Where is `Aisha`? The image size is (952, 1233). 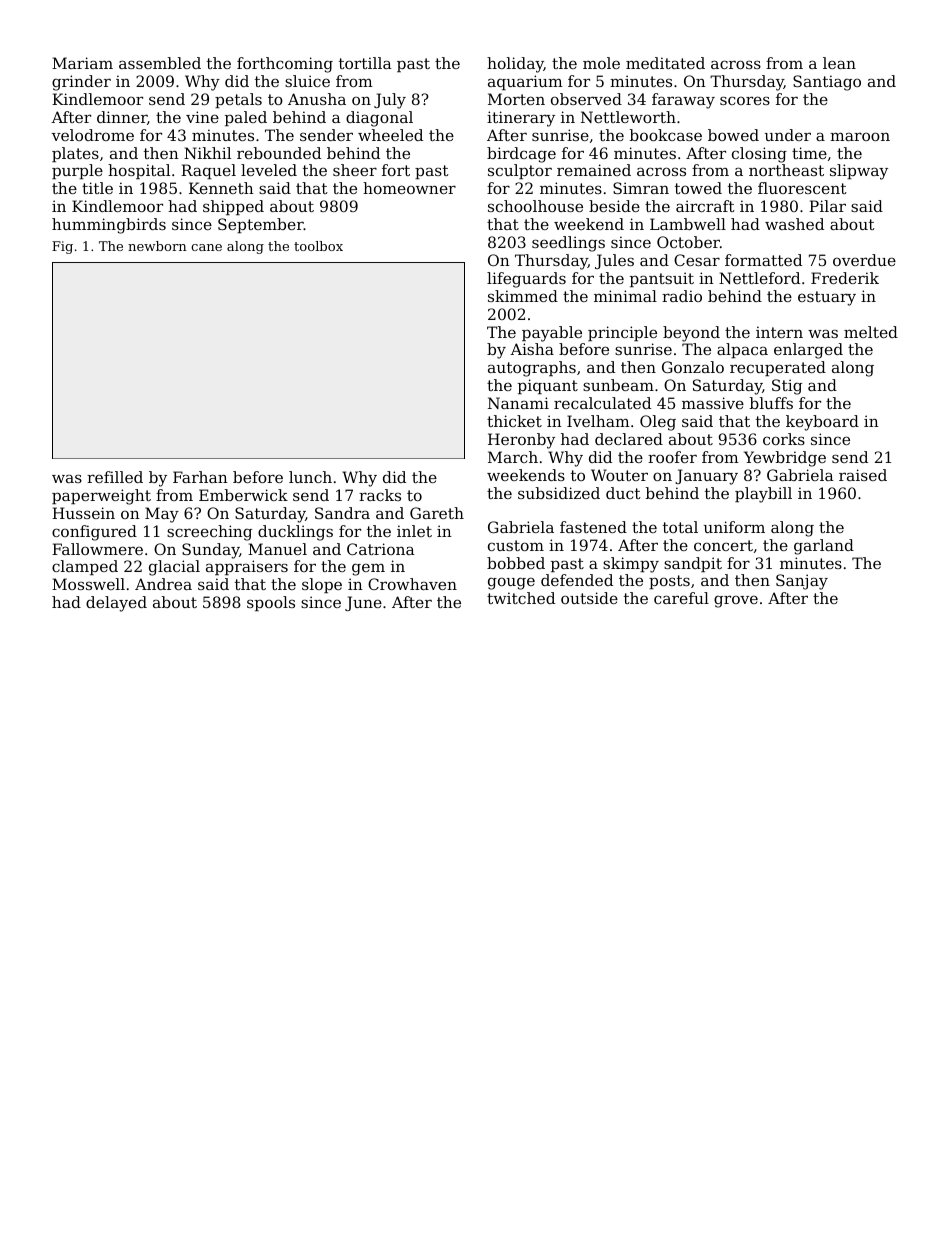 Aisha is located at coordinates (532, 349).
